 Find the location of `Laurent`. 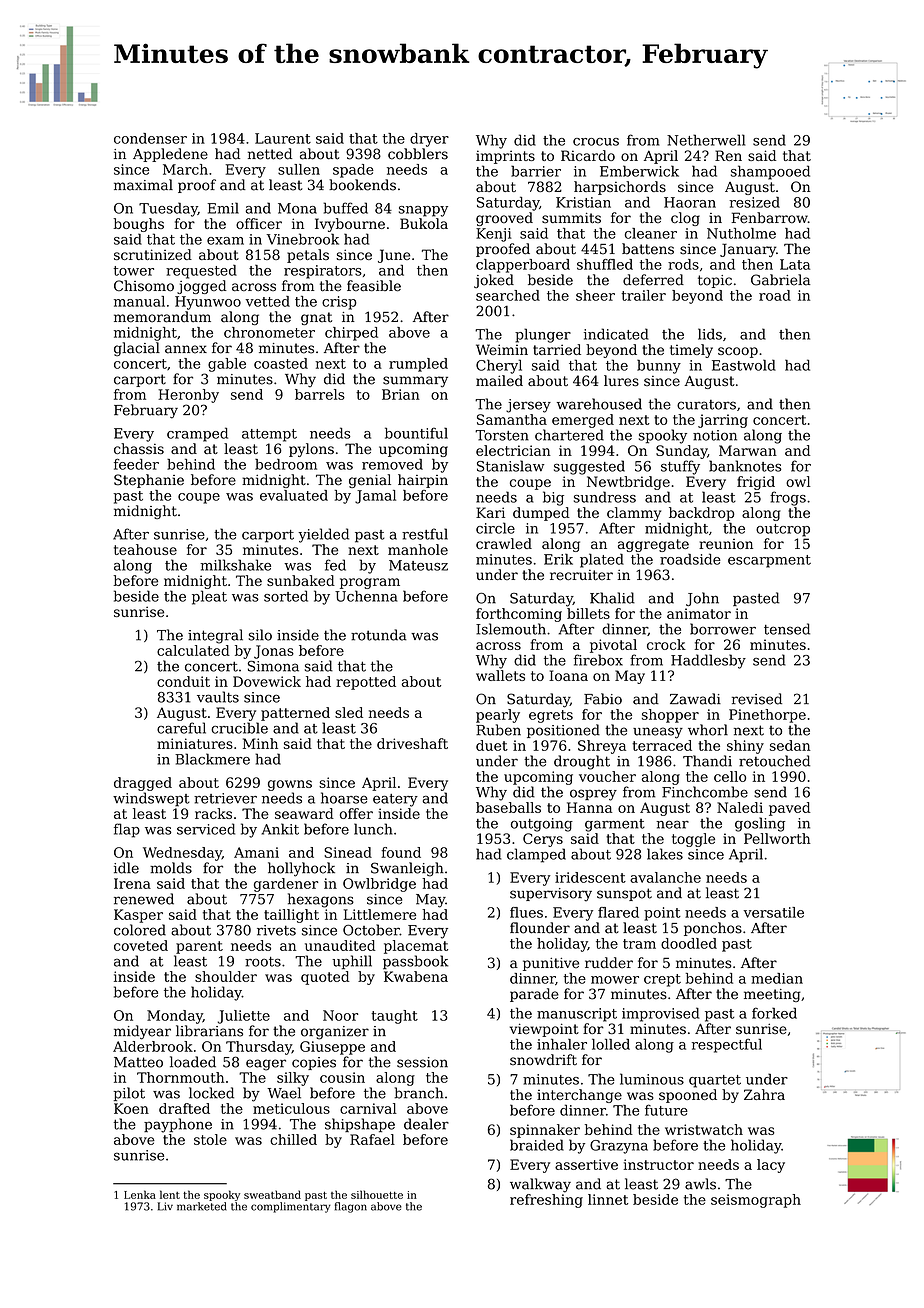

Laurent is located at coordinates (283, 138).
